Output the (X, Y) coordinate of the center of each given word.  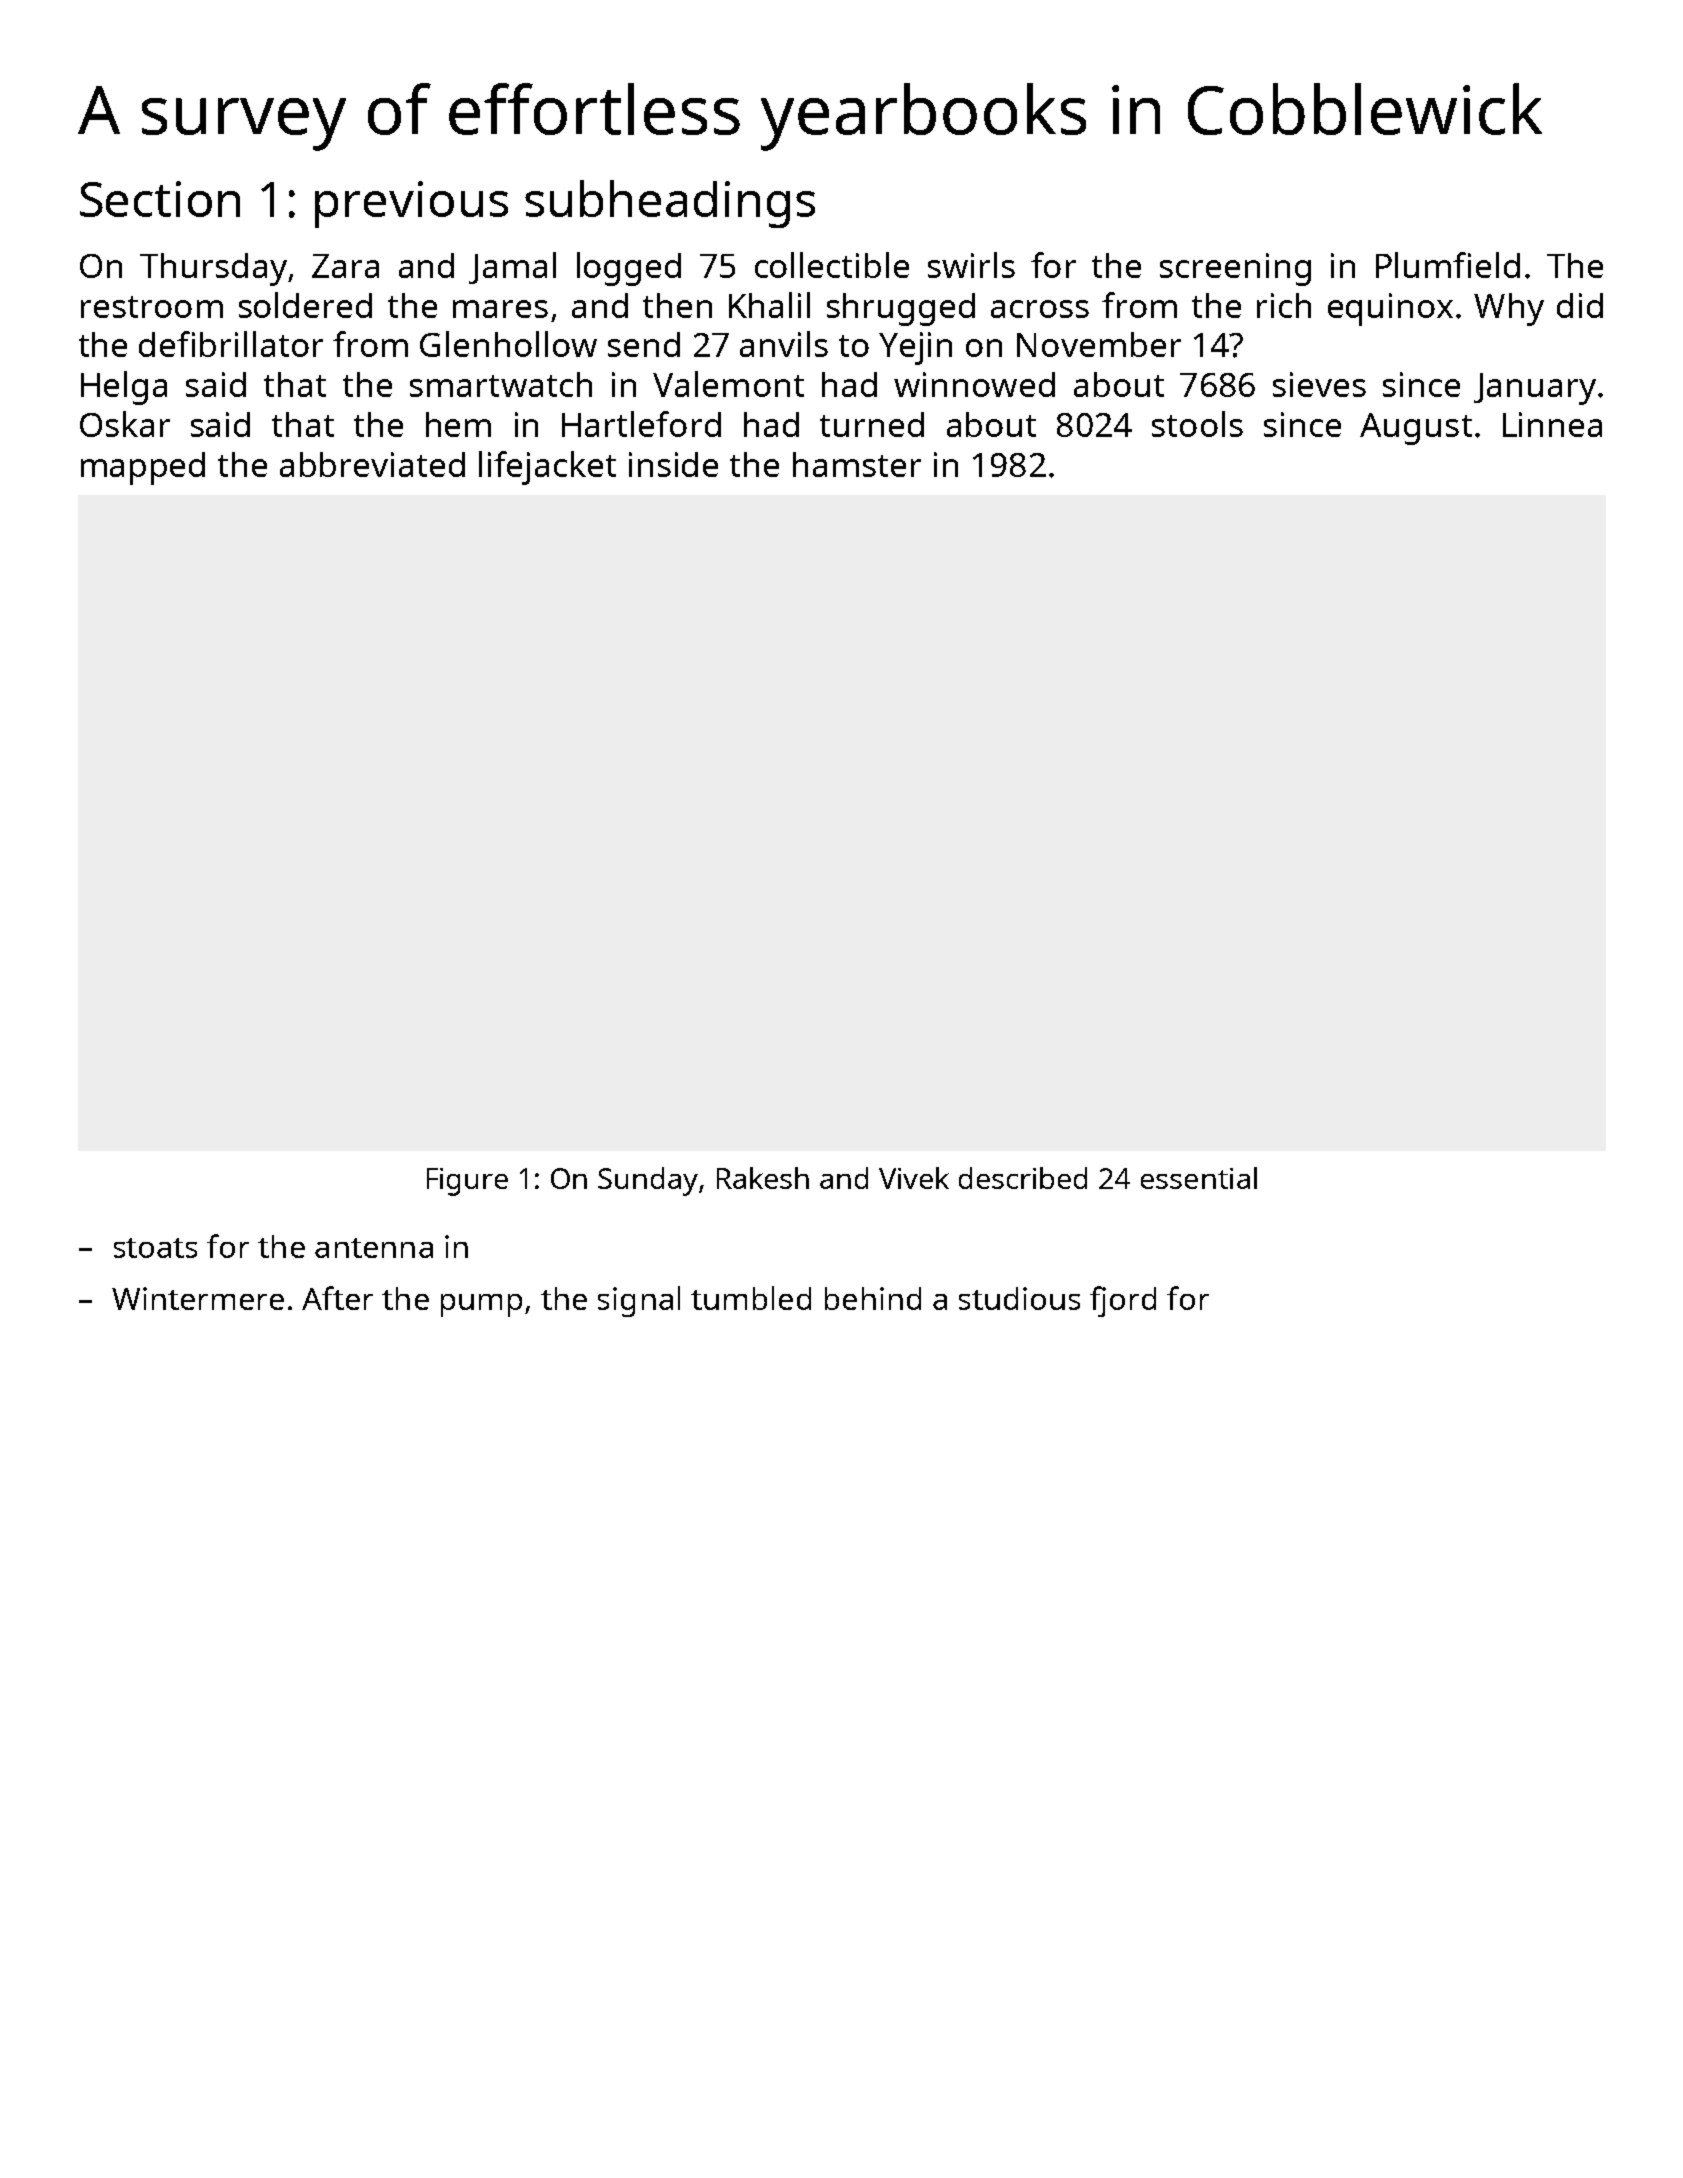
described (1023, 1178)
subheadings (670, 204)
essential (1199, 1178)
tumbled (751, 1298)
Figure (467, 1182)
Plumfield (1448, 265)
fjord (1123, 1301)
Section (160, 199)
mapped (143, 468)
